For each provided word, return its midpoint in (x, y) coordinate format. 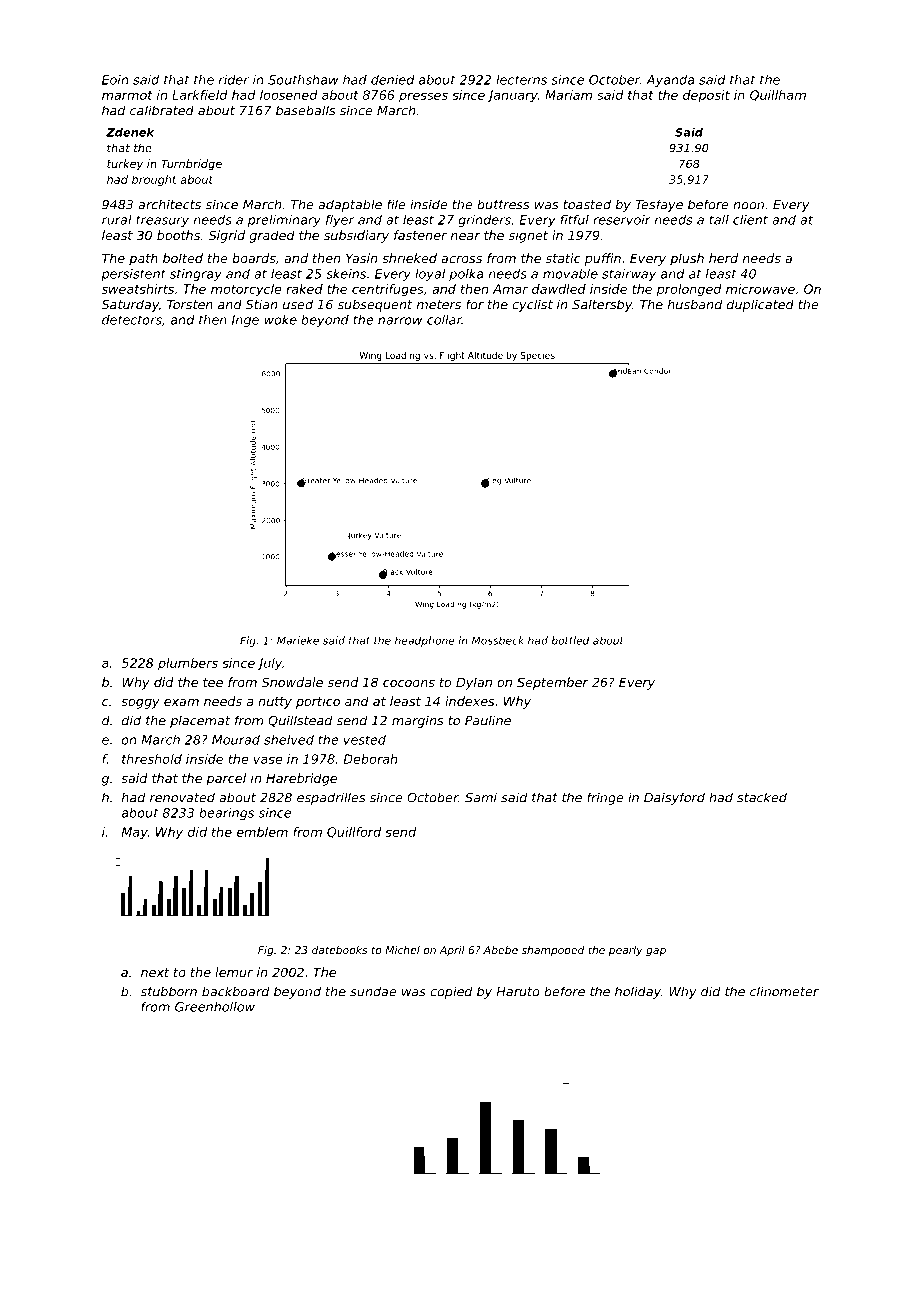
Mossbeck (498, 640)
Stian (261, 304)
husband (695, 304)
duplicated (760, 305)
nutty (275, 703)
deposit (706, 96)
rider (234, 80)
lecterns (521, 80)
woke (280, 320)
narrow (400, 321)
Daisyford (674, 798)
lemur (234, 972)
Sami (481, 797)
